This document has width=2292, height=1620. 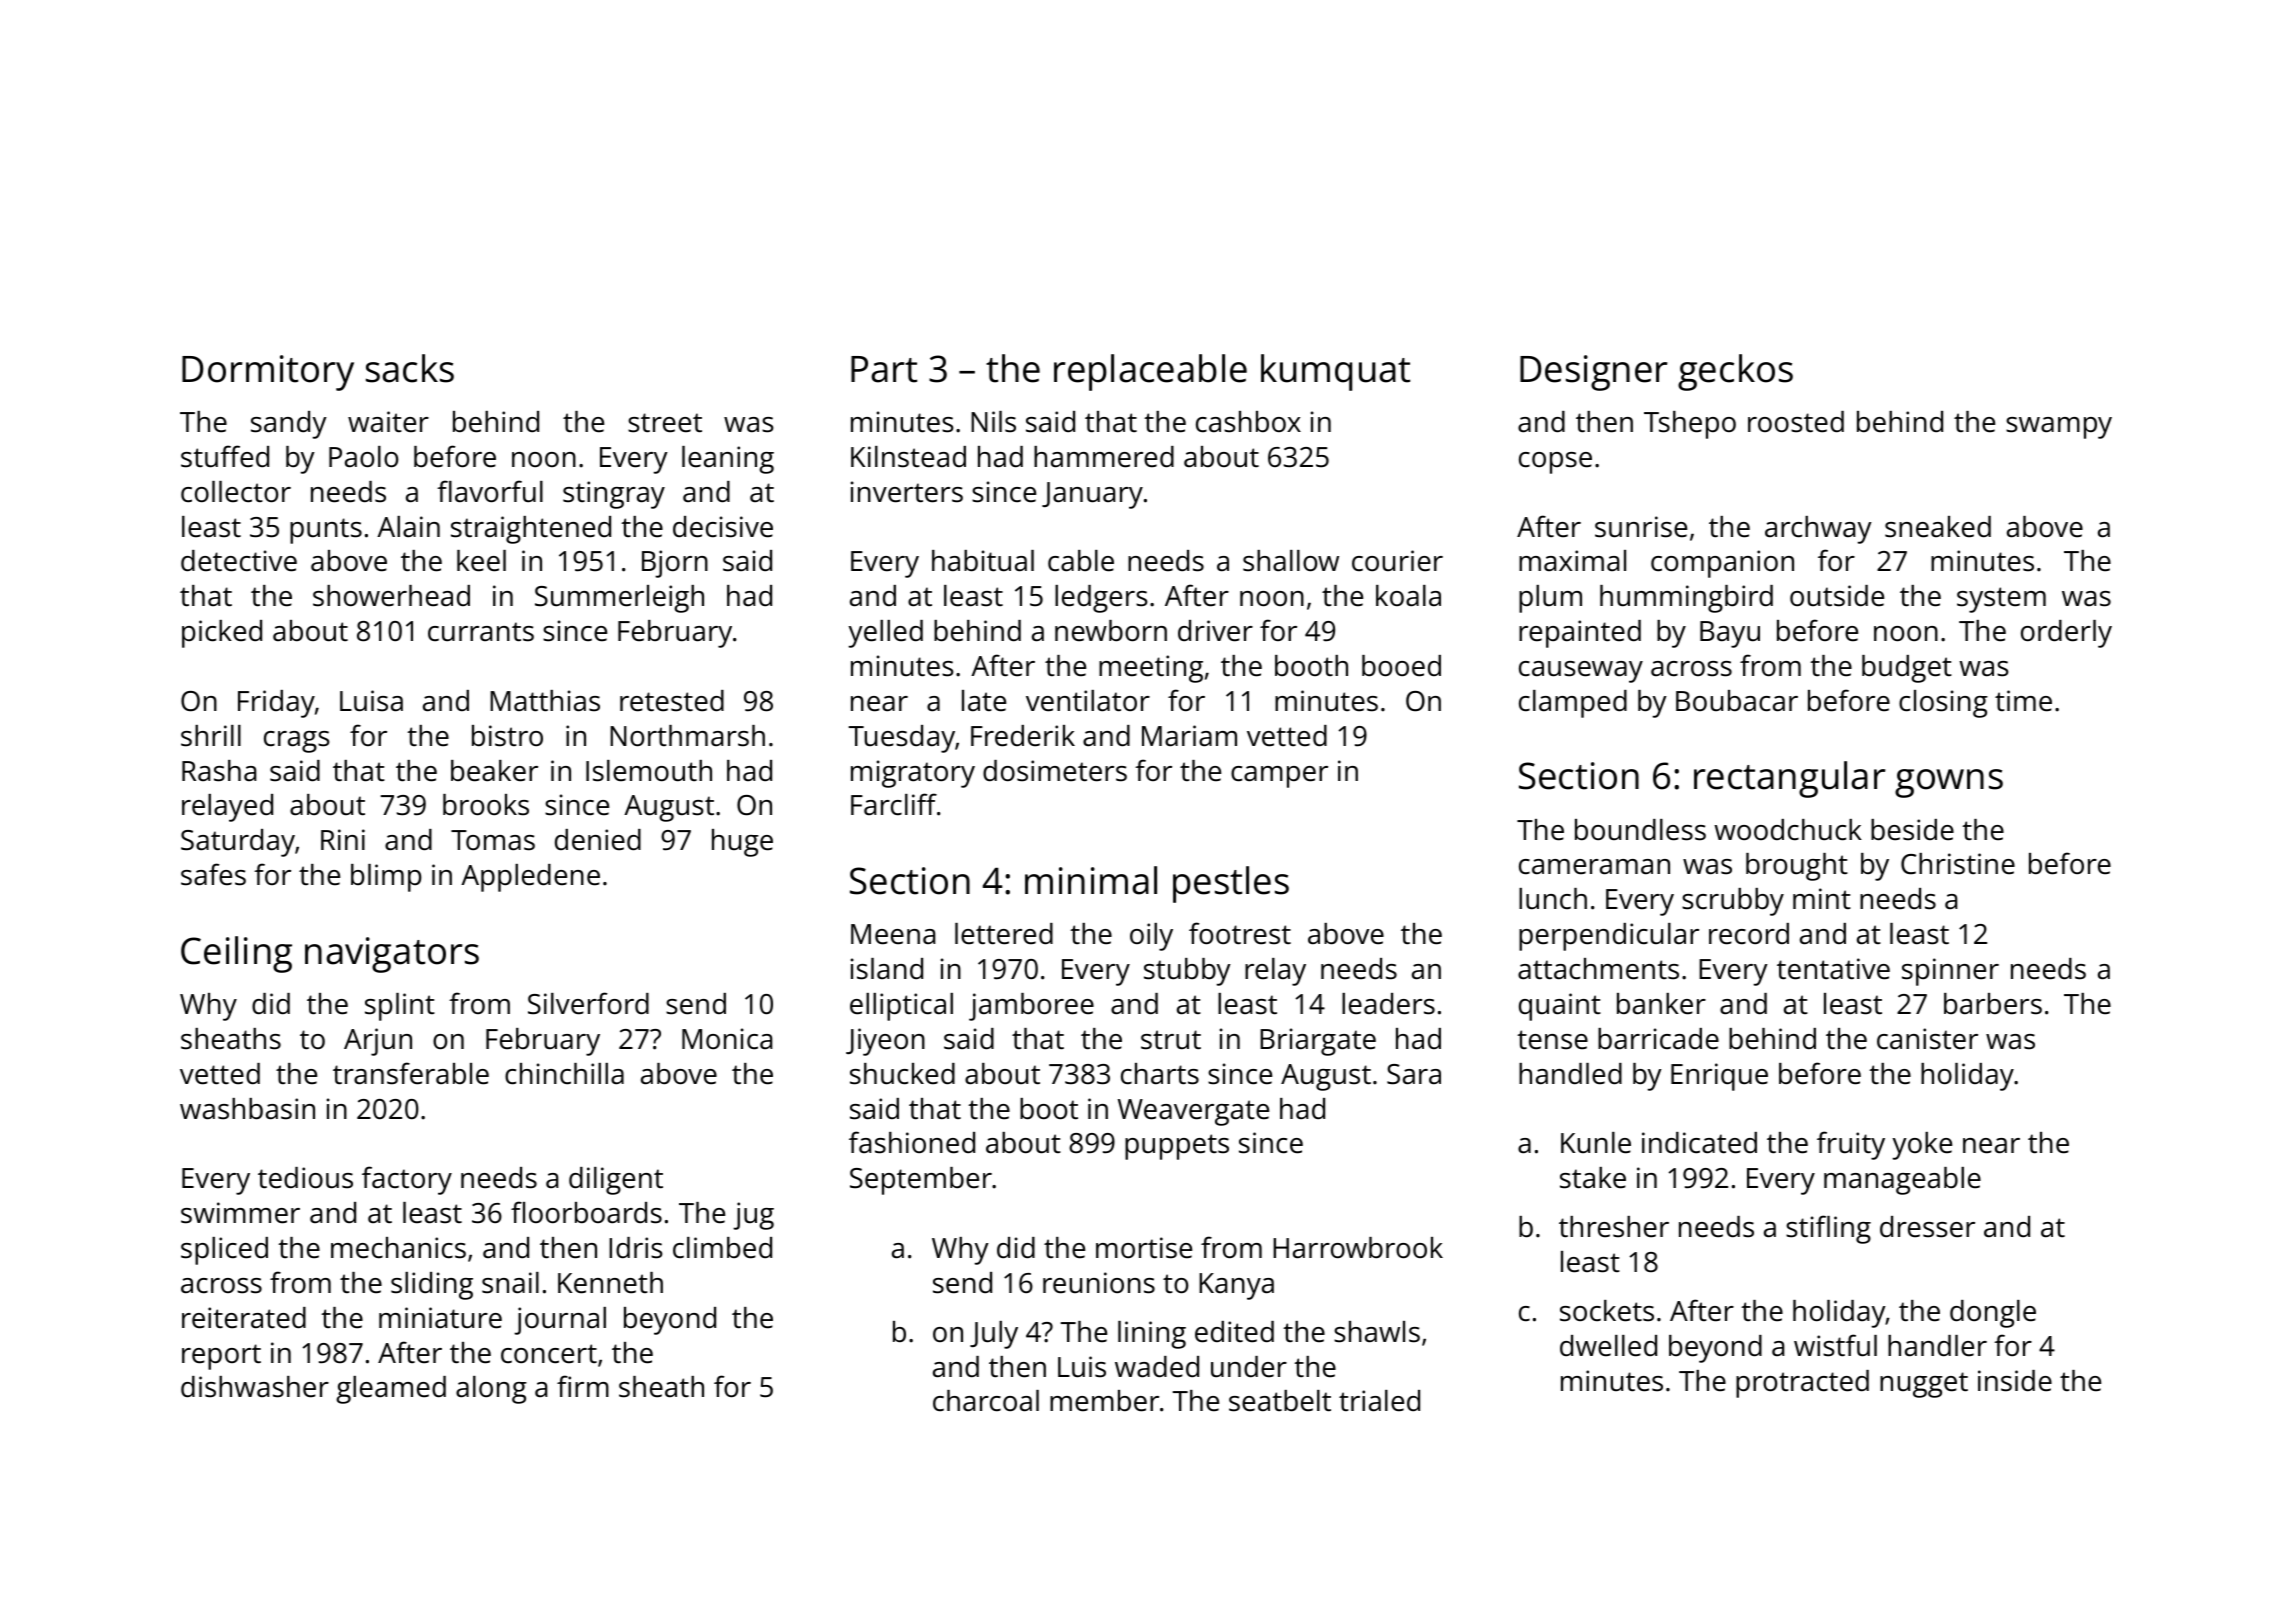 I want to click on pestles, so click(x=1231, y=884).
